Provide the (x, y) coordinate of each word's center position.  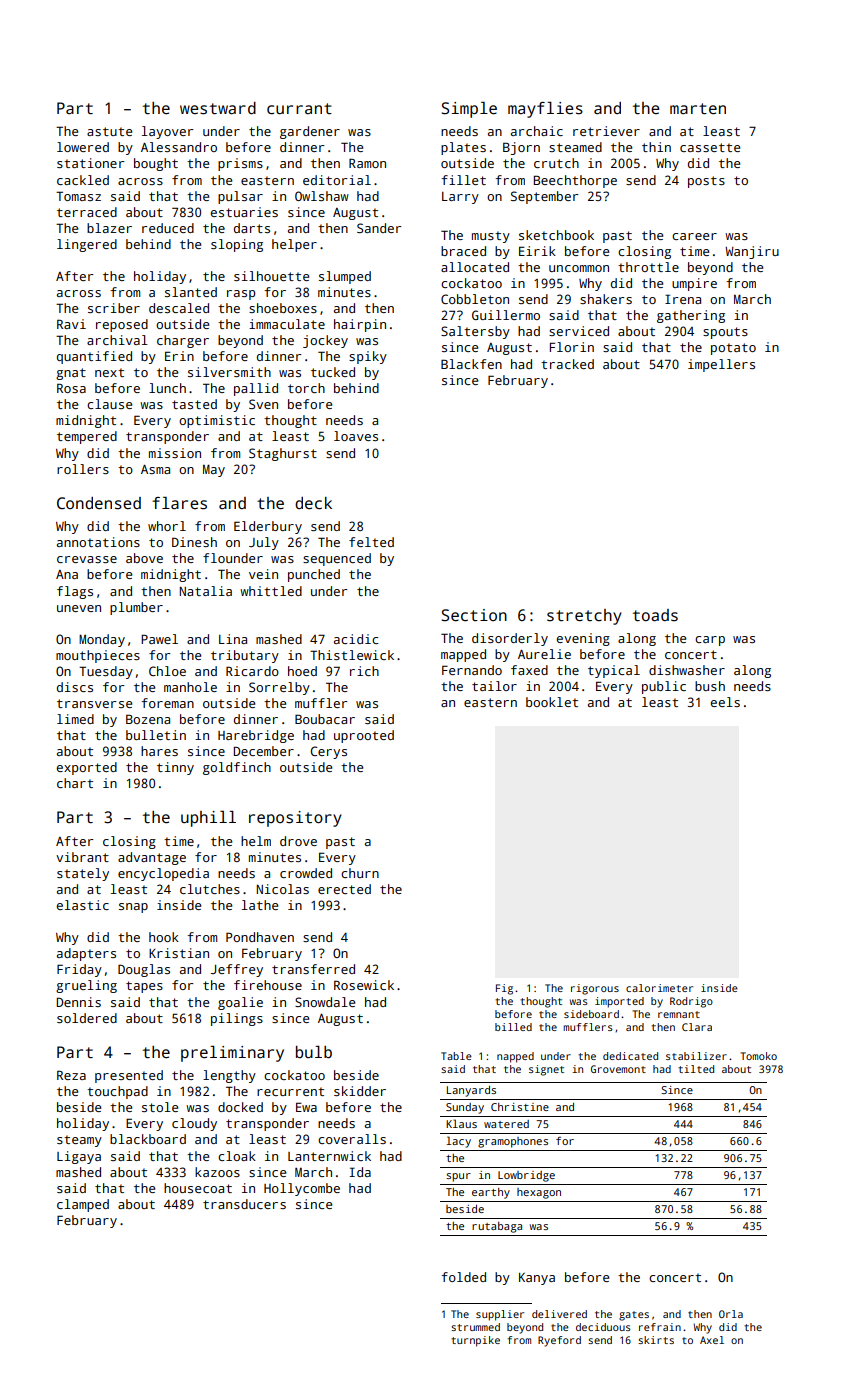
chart (75, 783)
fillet (463, 180)
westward (218, 108)
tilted (696, 1069)
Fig (504, 989)
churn (360, 873)
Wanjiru (752, 252)
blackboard (148, 1139)
